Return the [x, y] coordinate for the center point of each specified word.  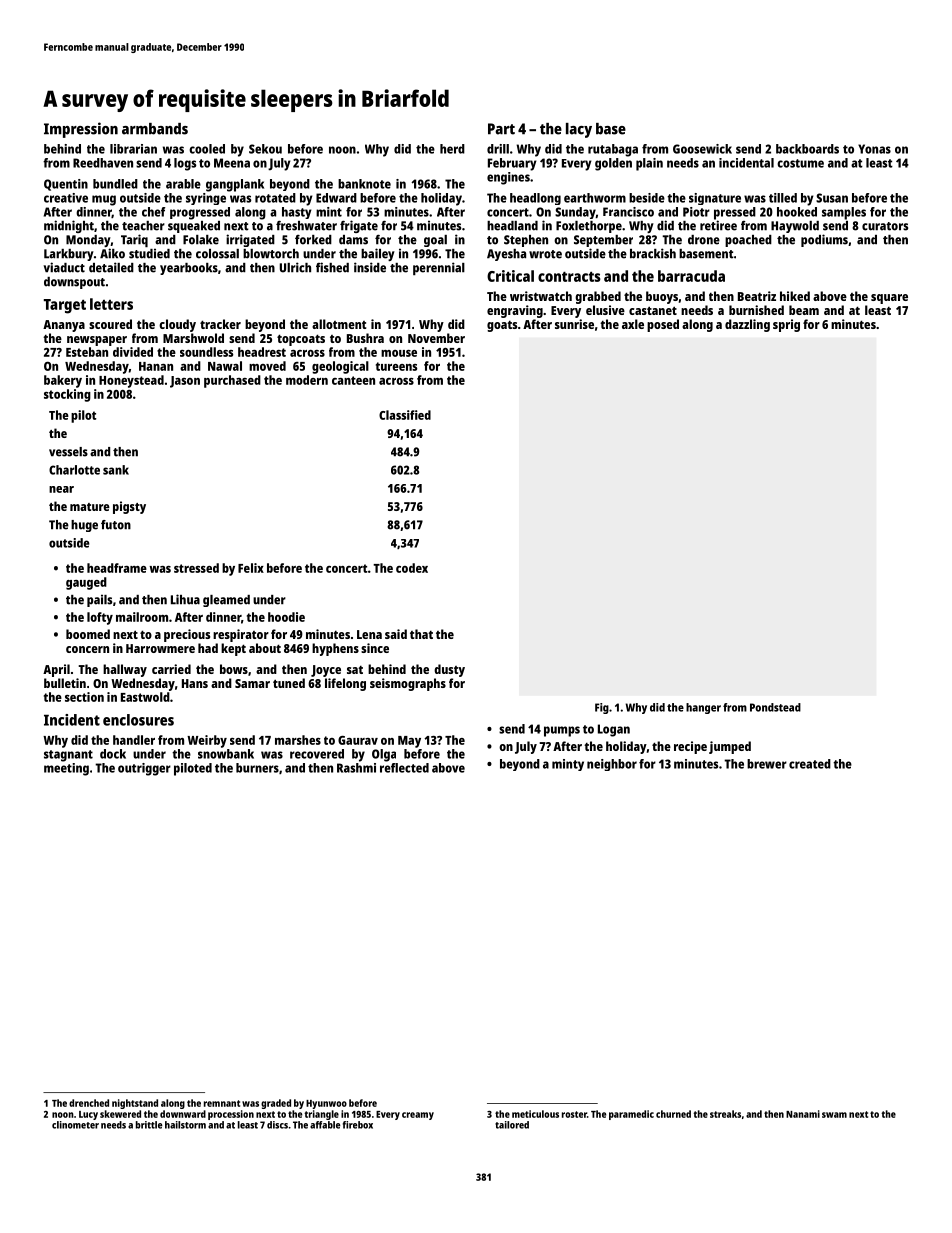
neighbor [612, 765]
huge [84, 526]
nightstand [135, 1104]
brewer [767, 764]
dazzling [747, 325]
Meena [232, 163]
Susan [832, 198]
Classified [405, 415]
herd [452, 149]
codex [412, 568]
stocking [67, 395]
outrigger [144, 769]
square [889, 299]
